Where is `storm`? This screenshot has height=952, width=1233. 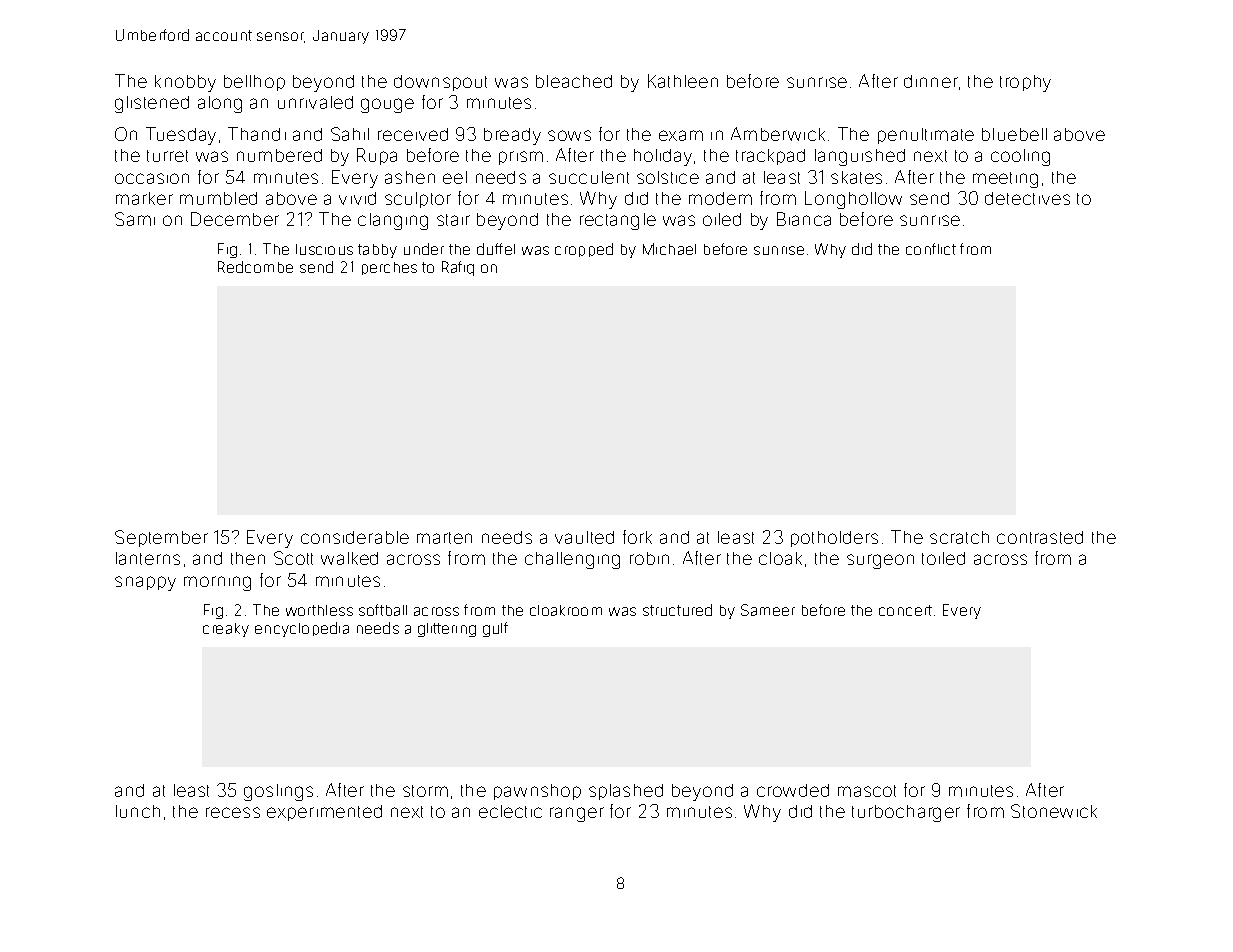
storm is located at coordinates (425, 791).
